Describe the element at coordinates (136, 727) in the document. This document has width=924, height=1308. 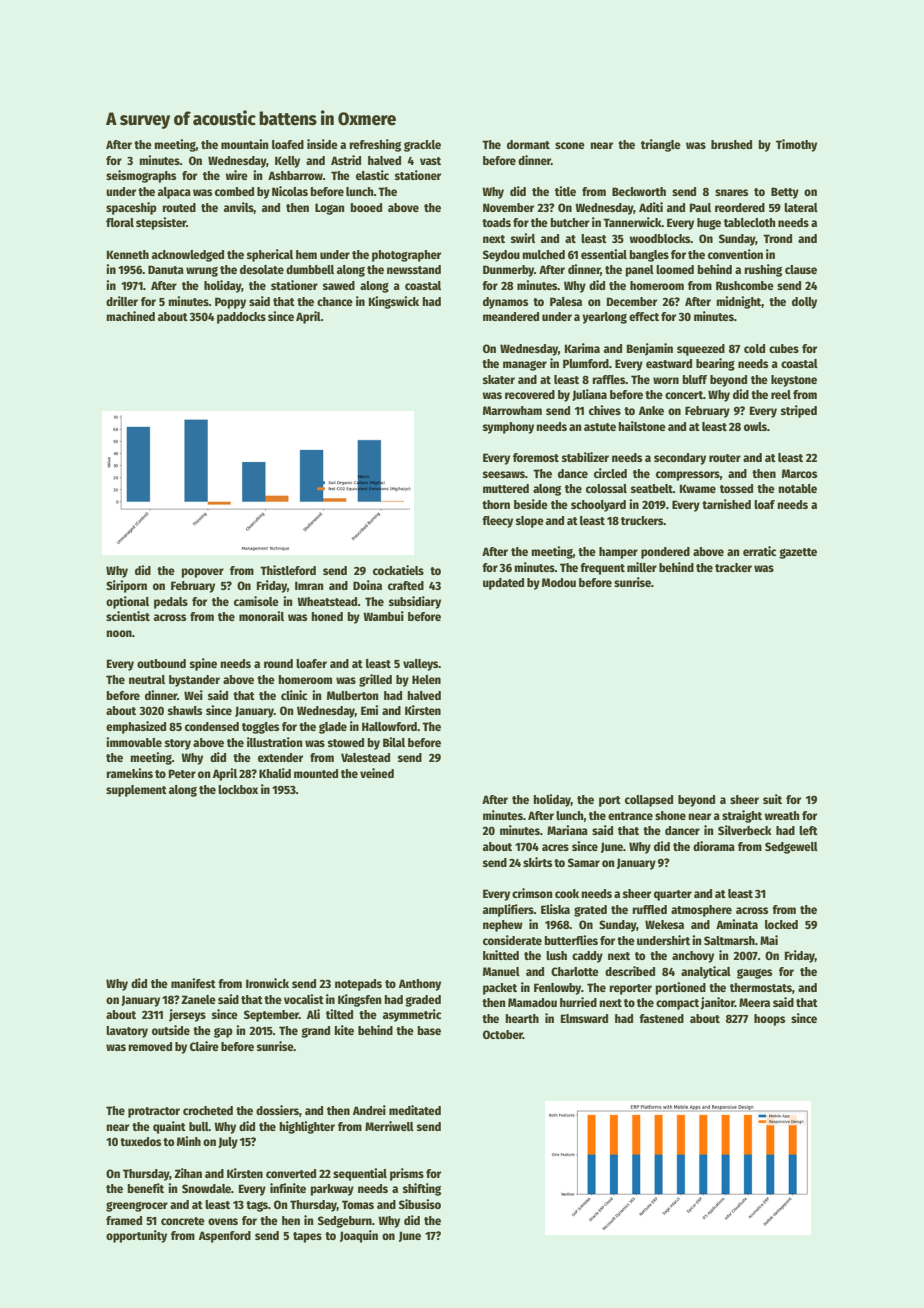
I see `emphasized` at that location.
